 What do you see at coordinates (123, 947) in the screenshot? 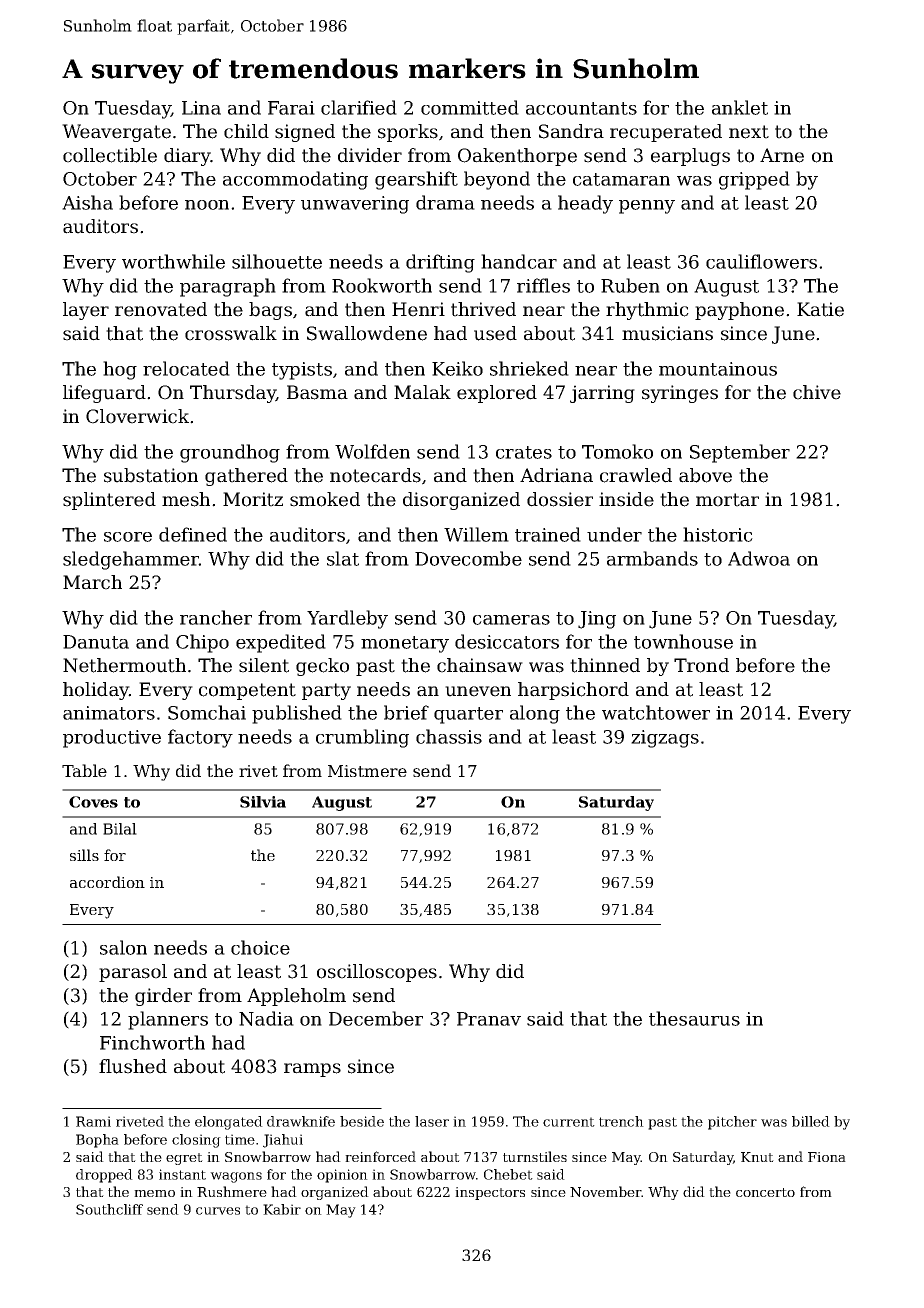
I see `salon` at bounding box center [123, 947].
